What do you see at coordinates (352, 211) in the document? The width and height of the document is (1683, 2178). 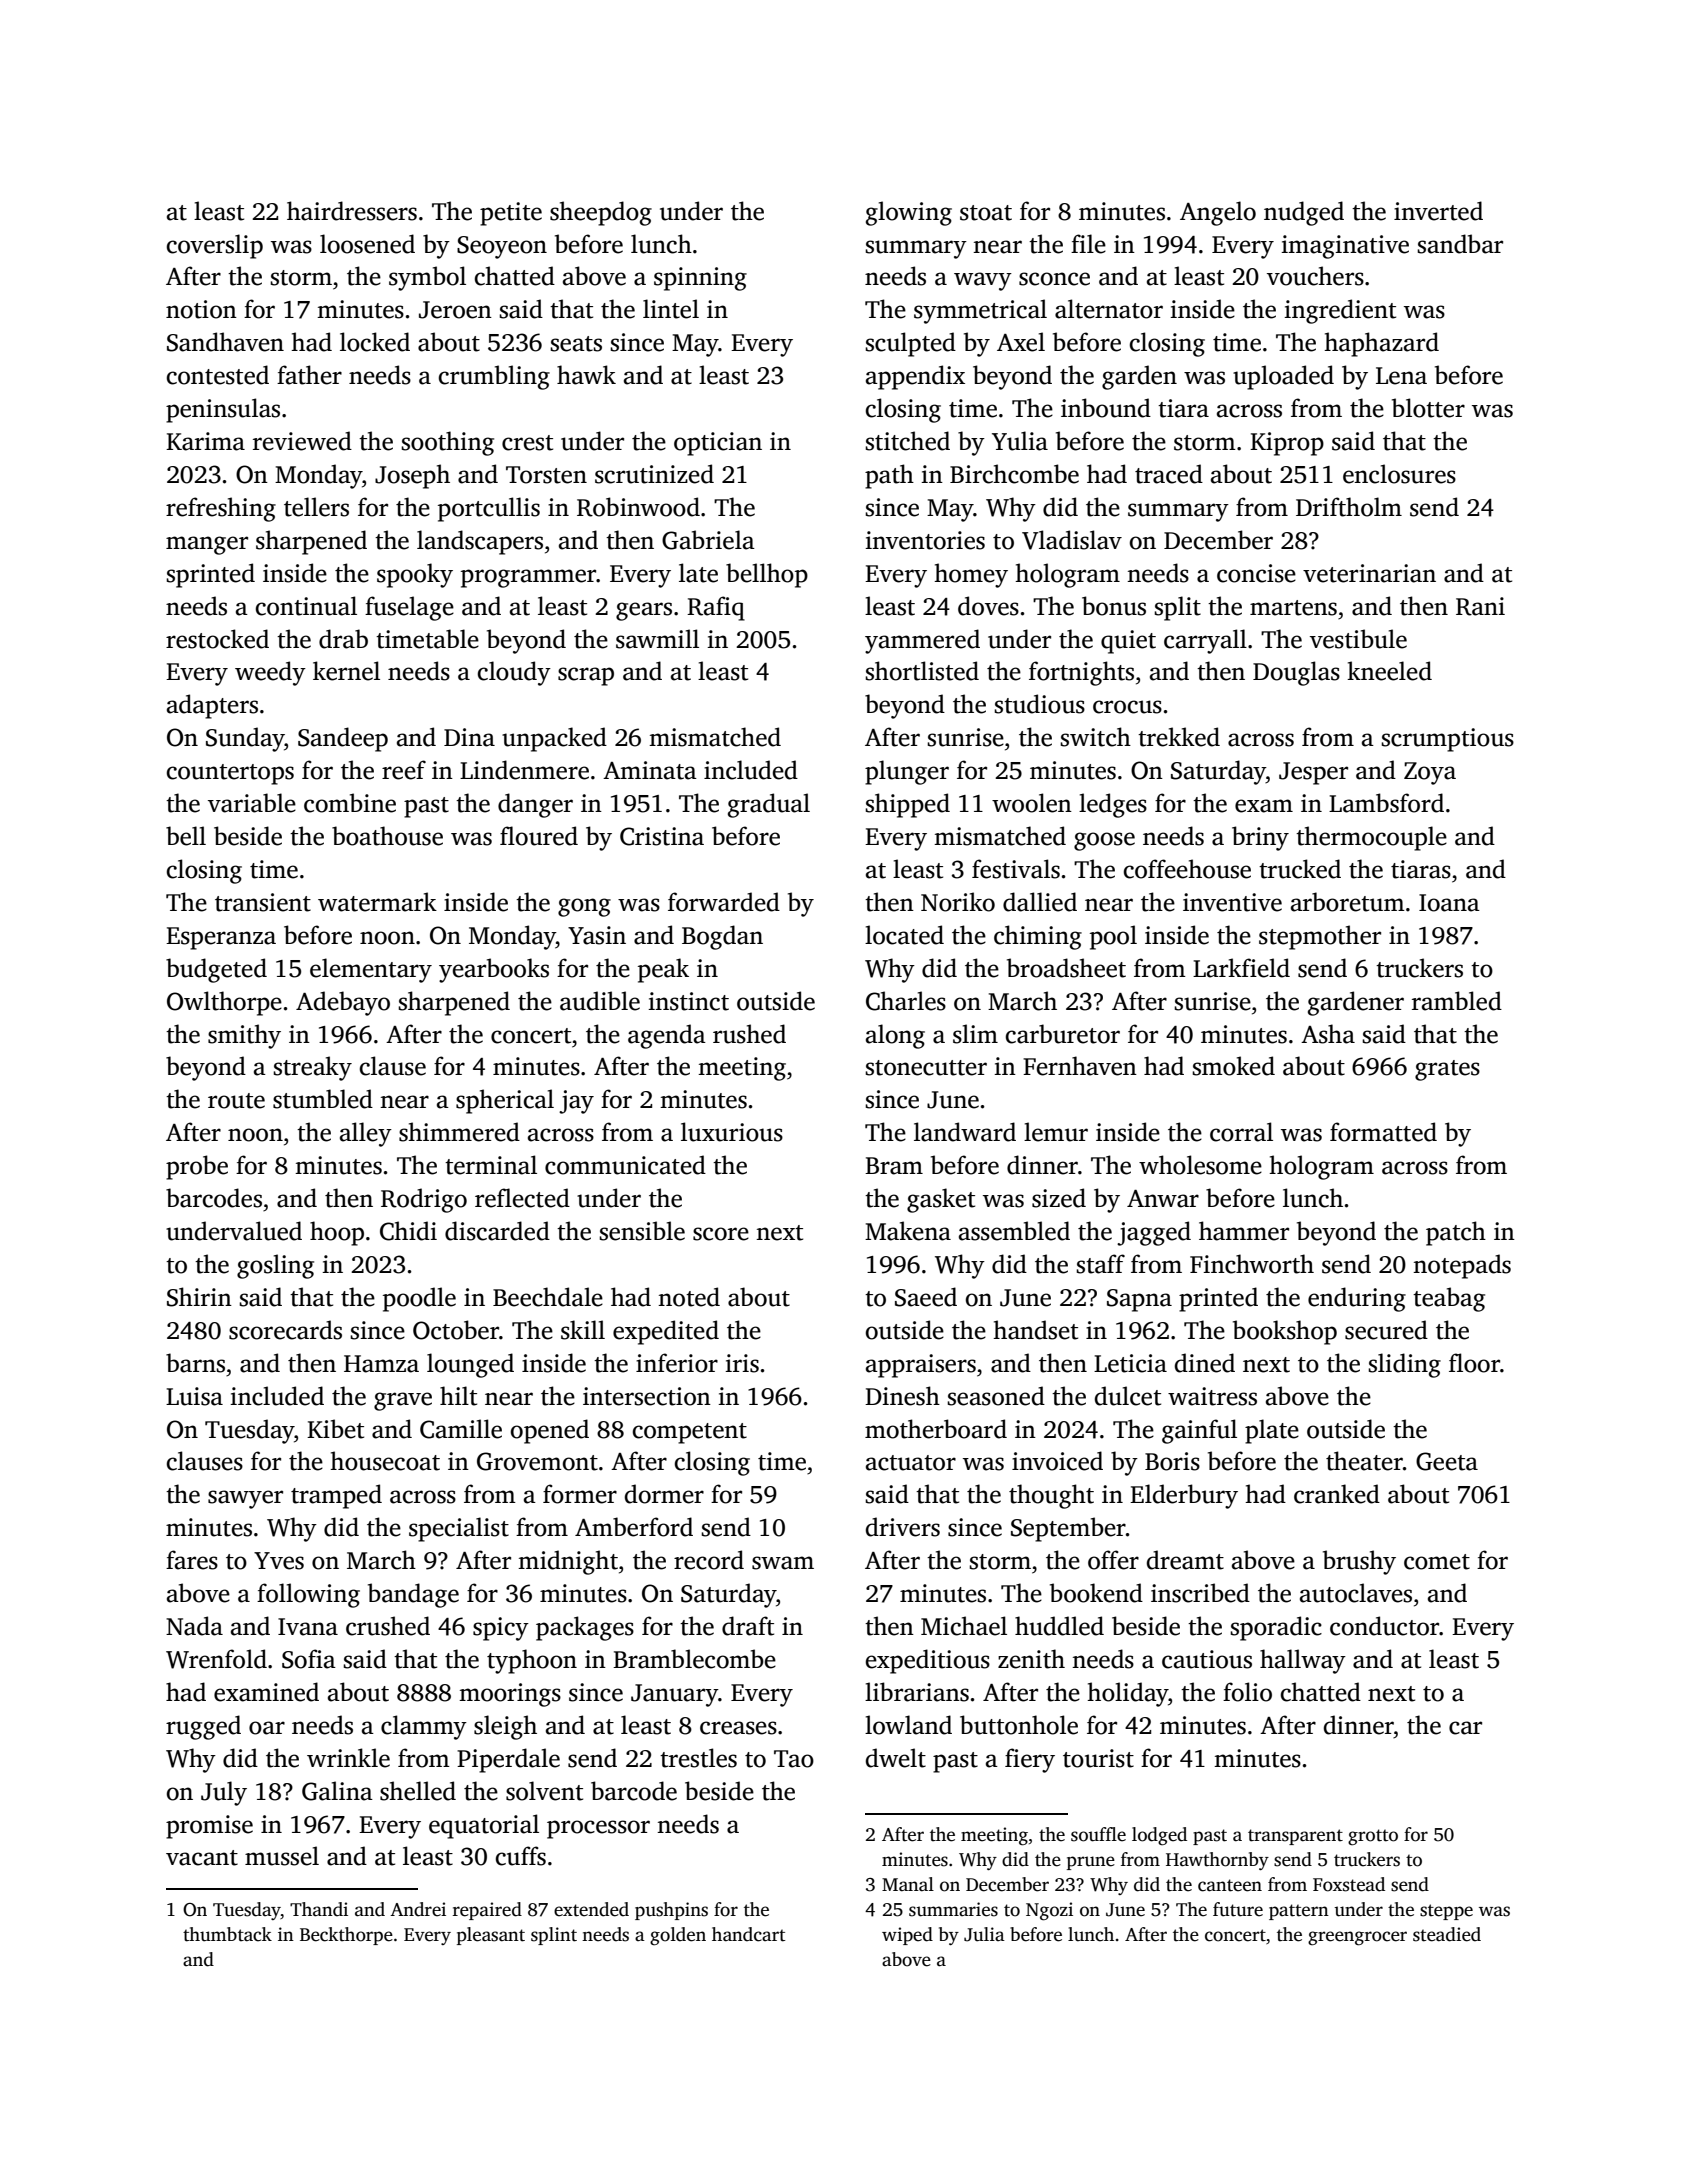 I see `hairdressers` at bounding box center [352, 211].
